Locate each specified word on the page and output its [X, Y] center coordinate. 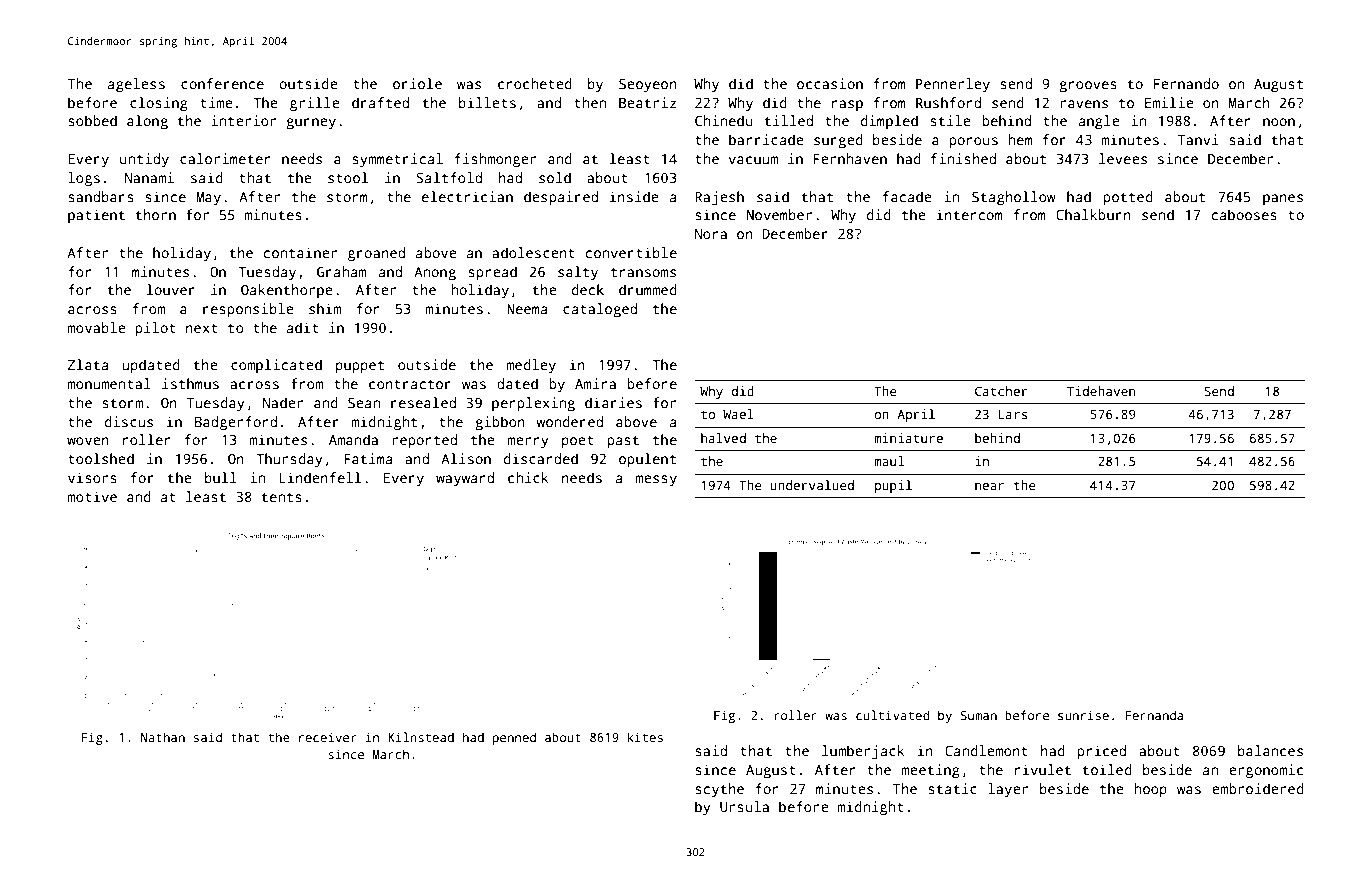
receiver [328, 737]
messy [656, 481]
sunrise [1083, 715]
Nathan [163, 737]
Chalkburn [1093, 214]
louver [171, 289]
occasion [830, 83]
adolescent [533, 252]
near [989, 486]
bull [221, 477]
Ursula [744, 806]
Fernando [1186, 83]
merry [527, 443]
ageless [136, 85]
